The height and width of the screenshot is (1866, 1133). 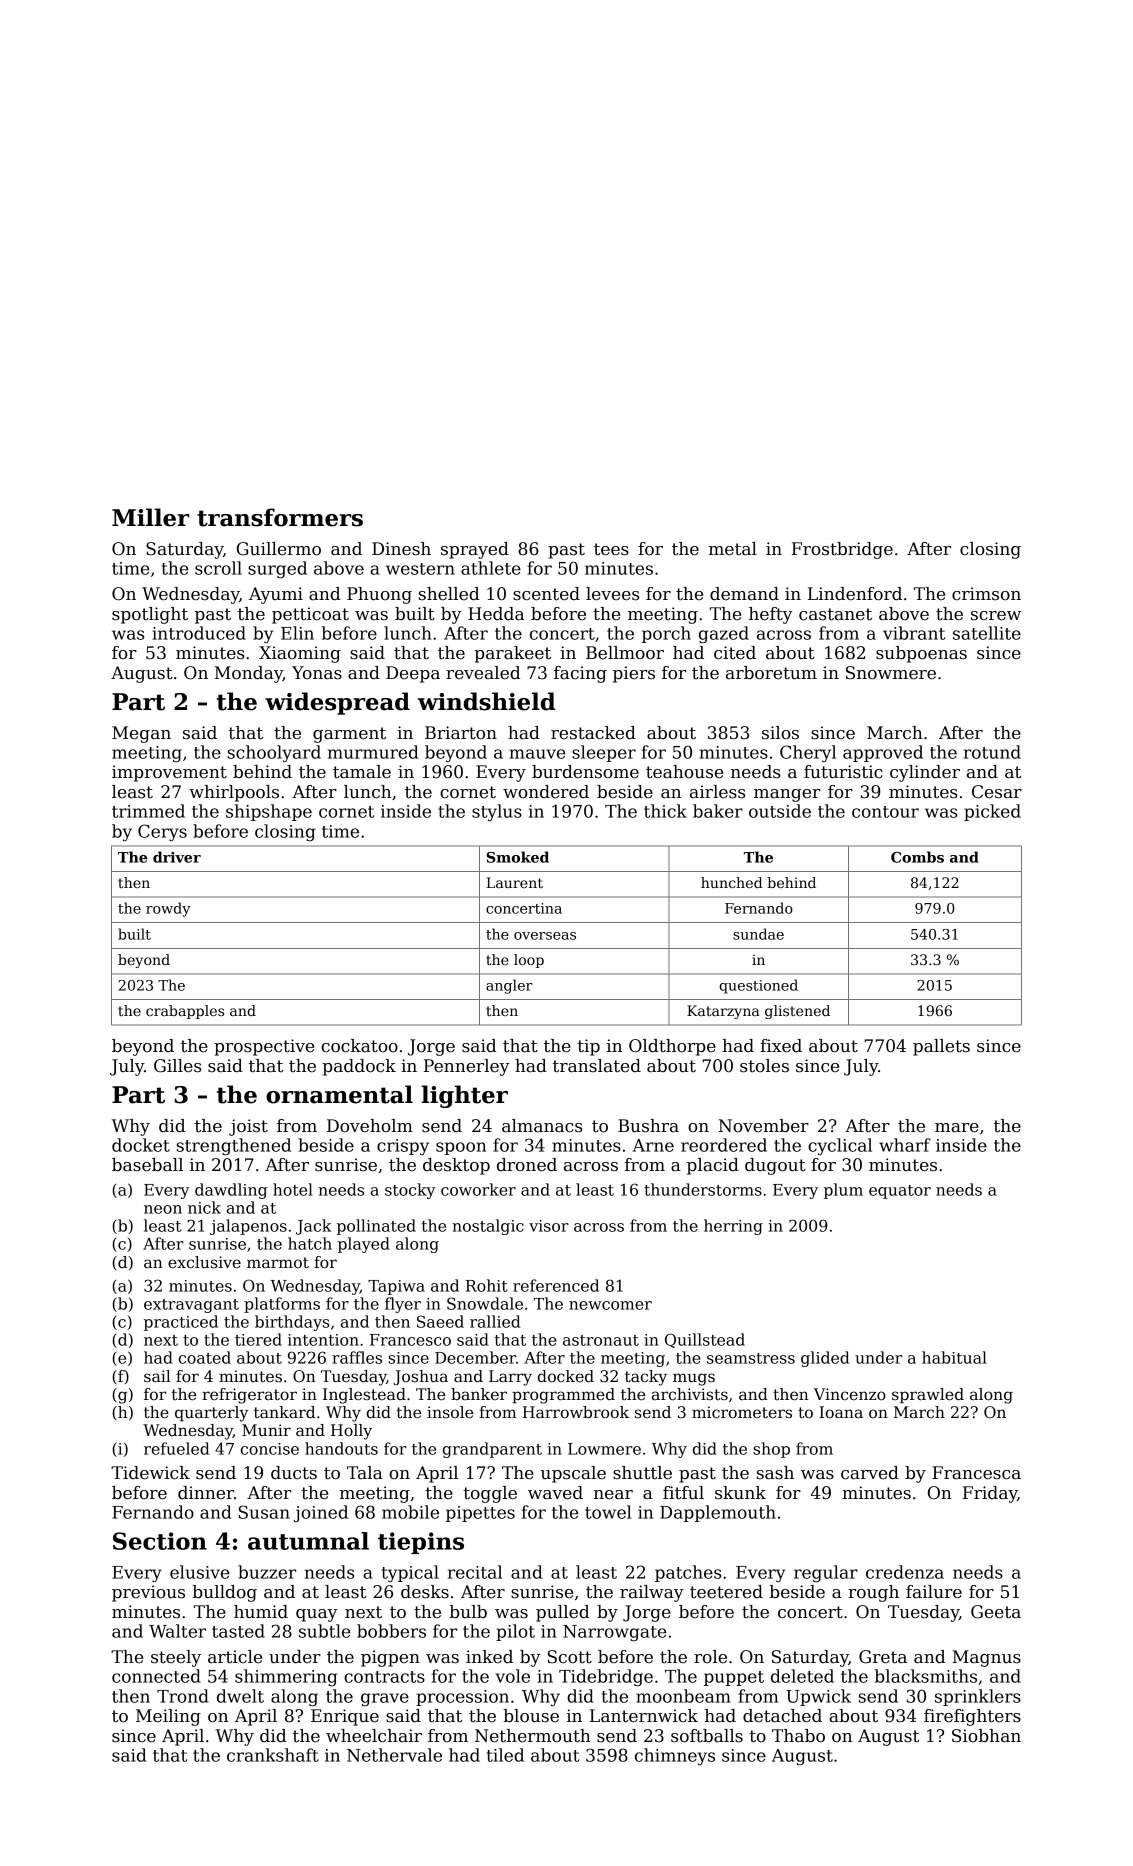 I want to click on Oldthorpe, so click(x=672, y=1047).
